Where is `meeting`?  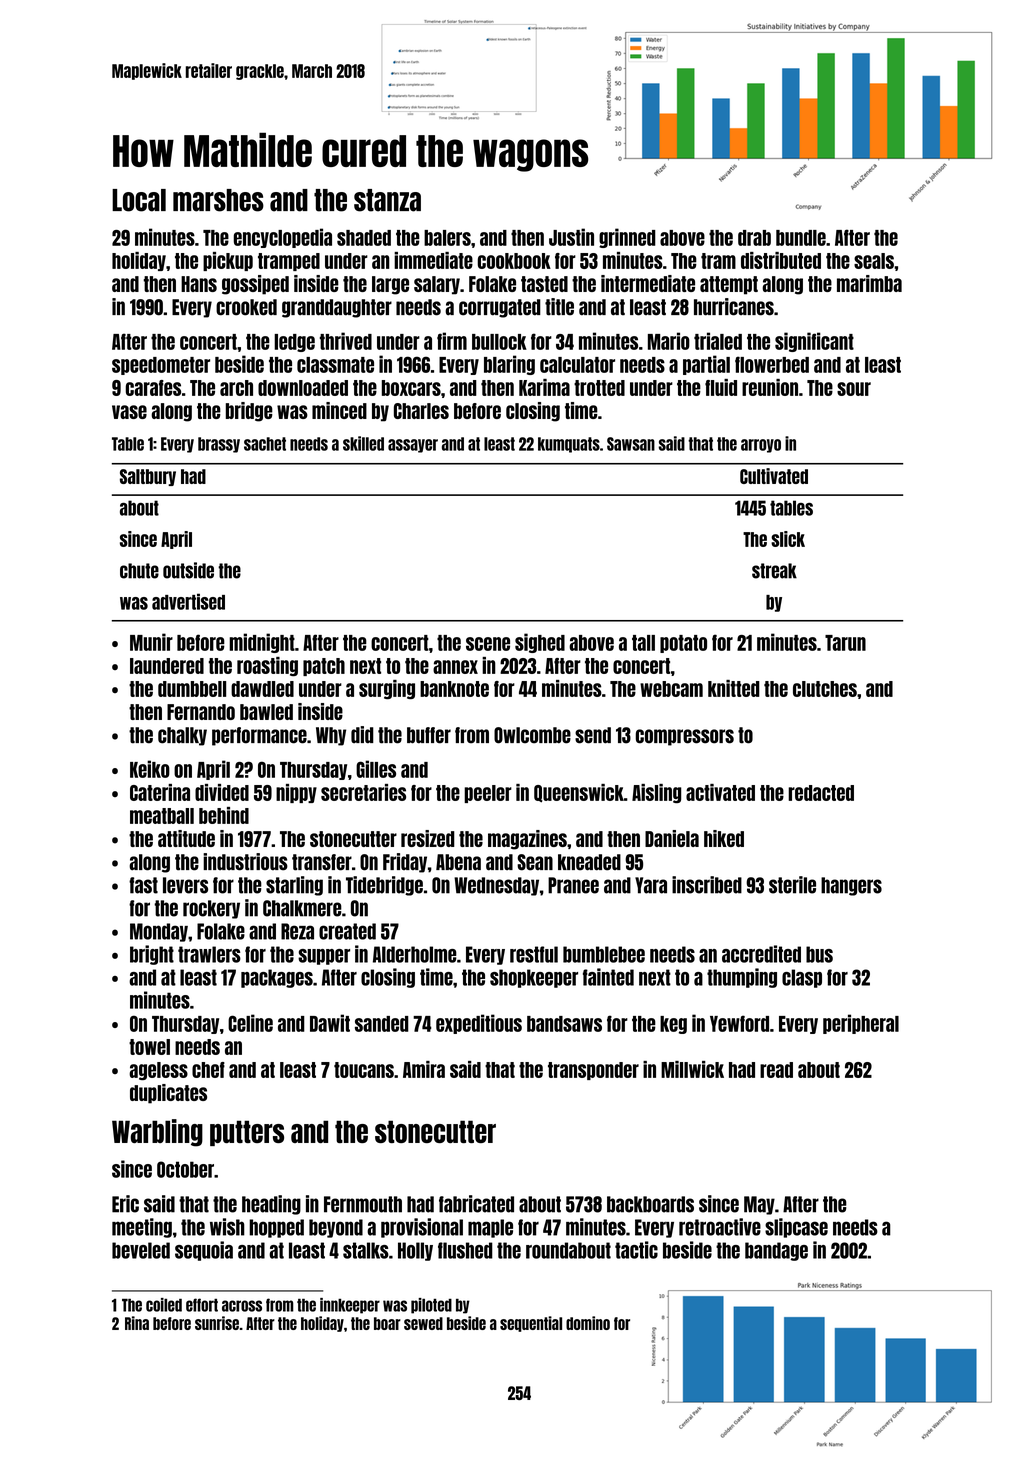 meeting is located at coordinates (142, 1228).
